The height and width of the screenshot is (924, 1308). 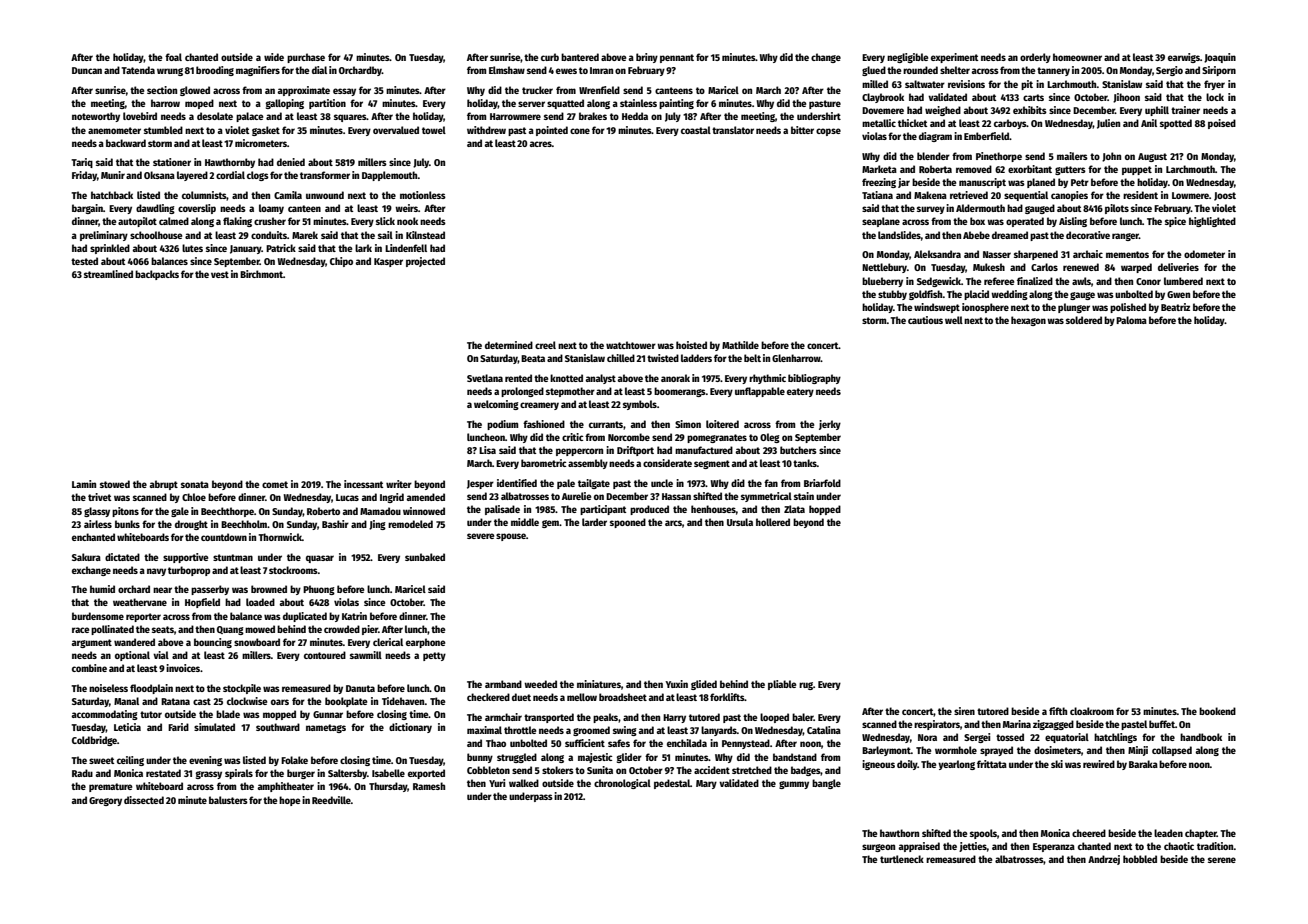 What do you see at coordinates (138, 70) in the screenshot?
I see `Tatenda` at bounding box center [138, 70].
